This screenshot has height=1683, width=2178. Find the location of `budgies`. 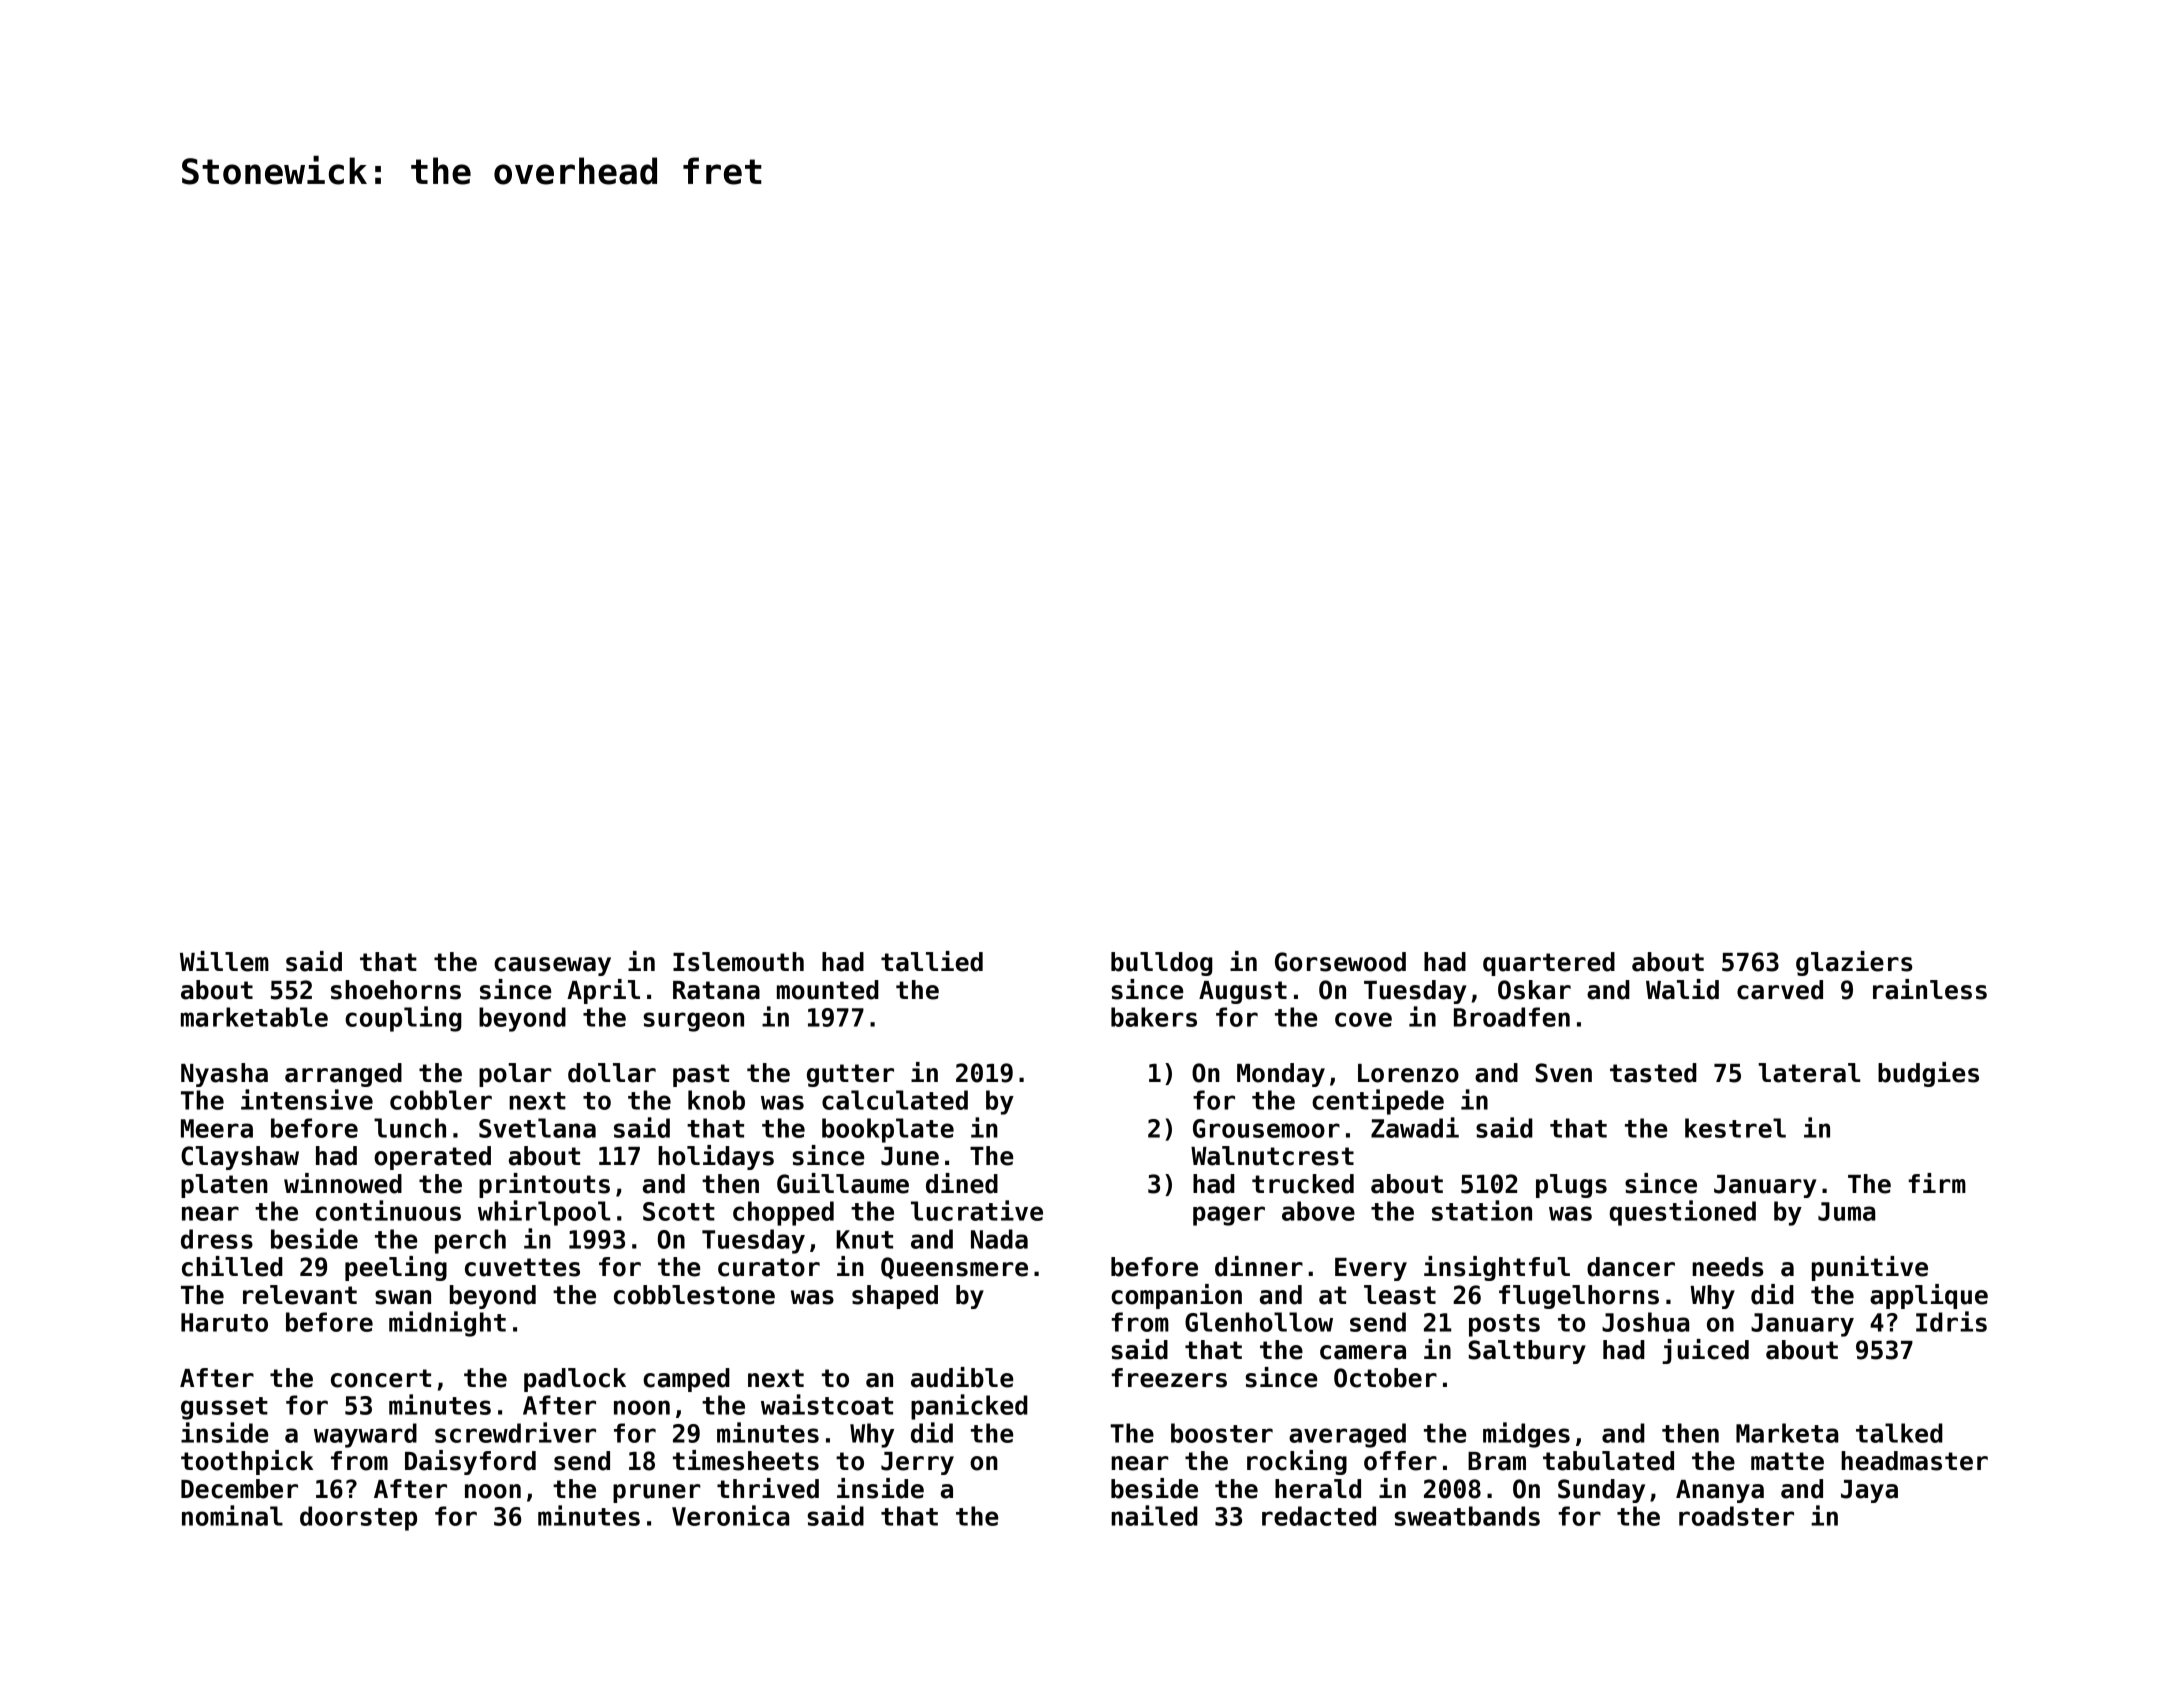

budgies is located at coordinates (1928, 1074).
